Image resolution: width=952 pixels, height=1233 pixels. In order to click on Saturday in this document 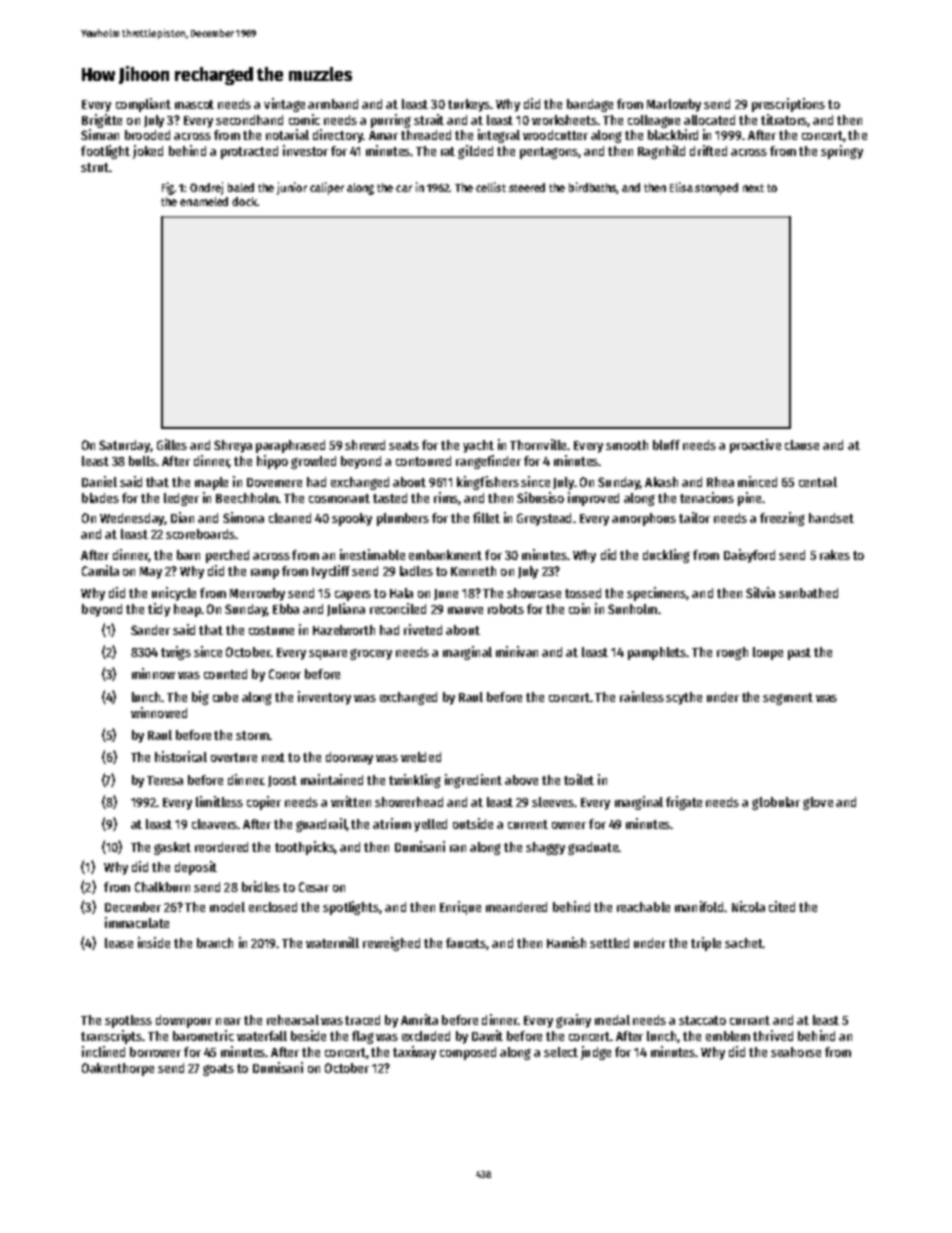, I will do `click(124, 446)`.
